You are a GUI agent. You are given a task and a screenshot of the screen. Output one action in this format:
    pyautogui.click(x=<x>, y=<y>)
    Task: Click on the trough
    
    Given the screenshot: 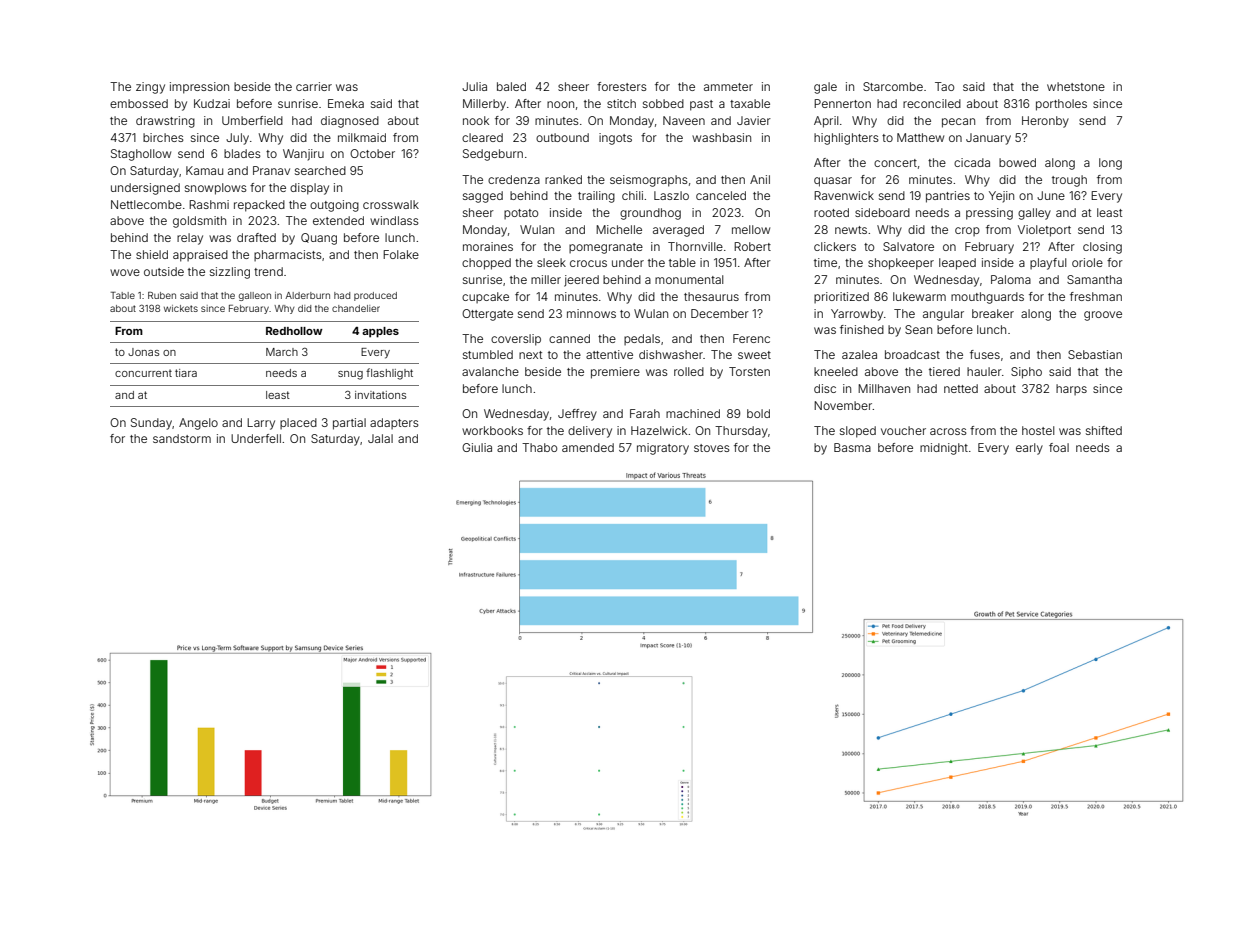 What is the action you would take?
    pyautogui.click(x=1069, y=181)
